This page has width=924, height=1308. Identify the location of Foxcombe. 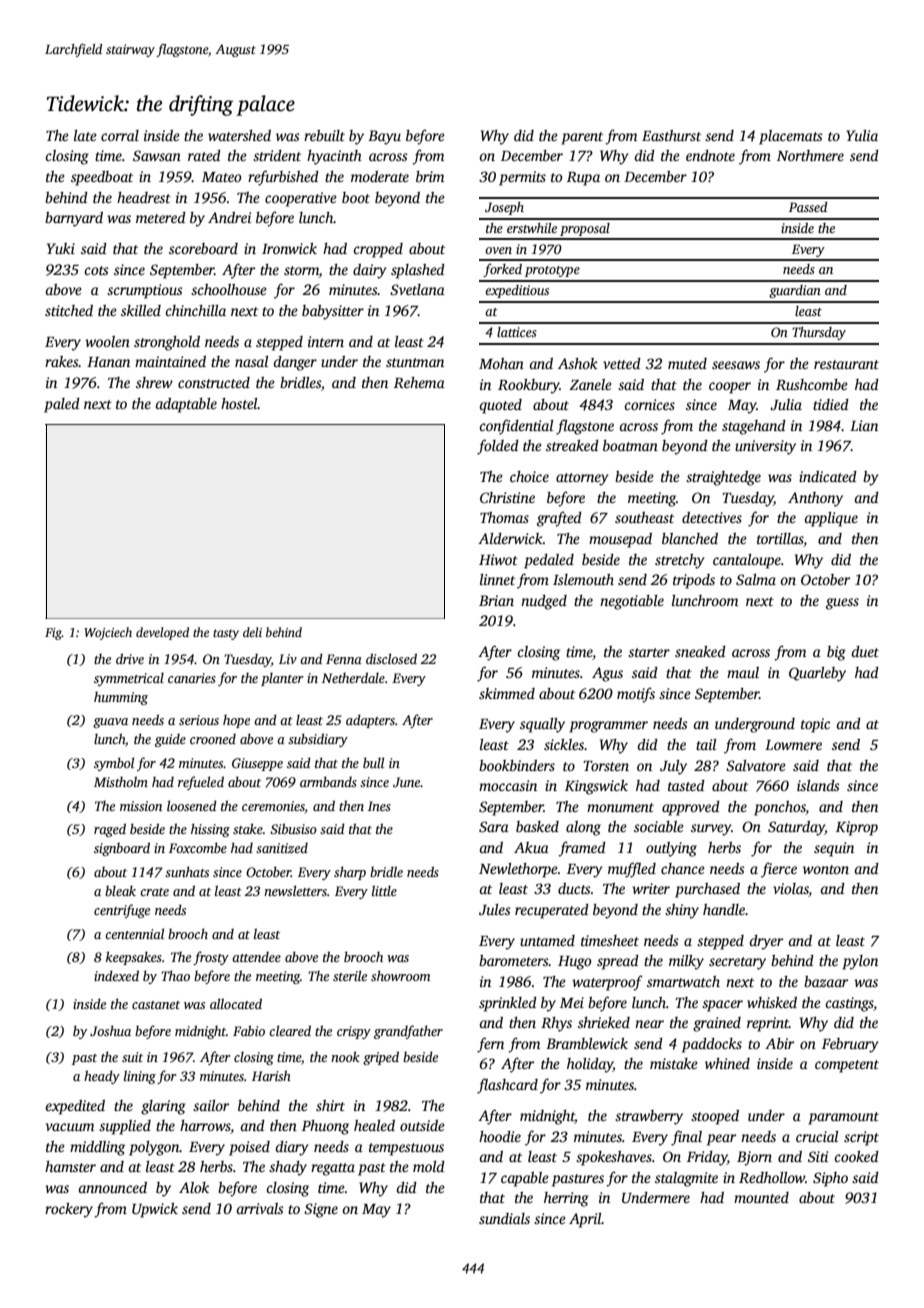
(198, 847).
